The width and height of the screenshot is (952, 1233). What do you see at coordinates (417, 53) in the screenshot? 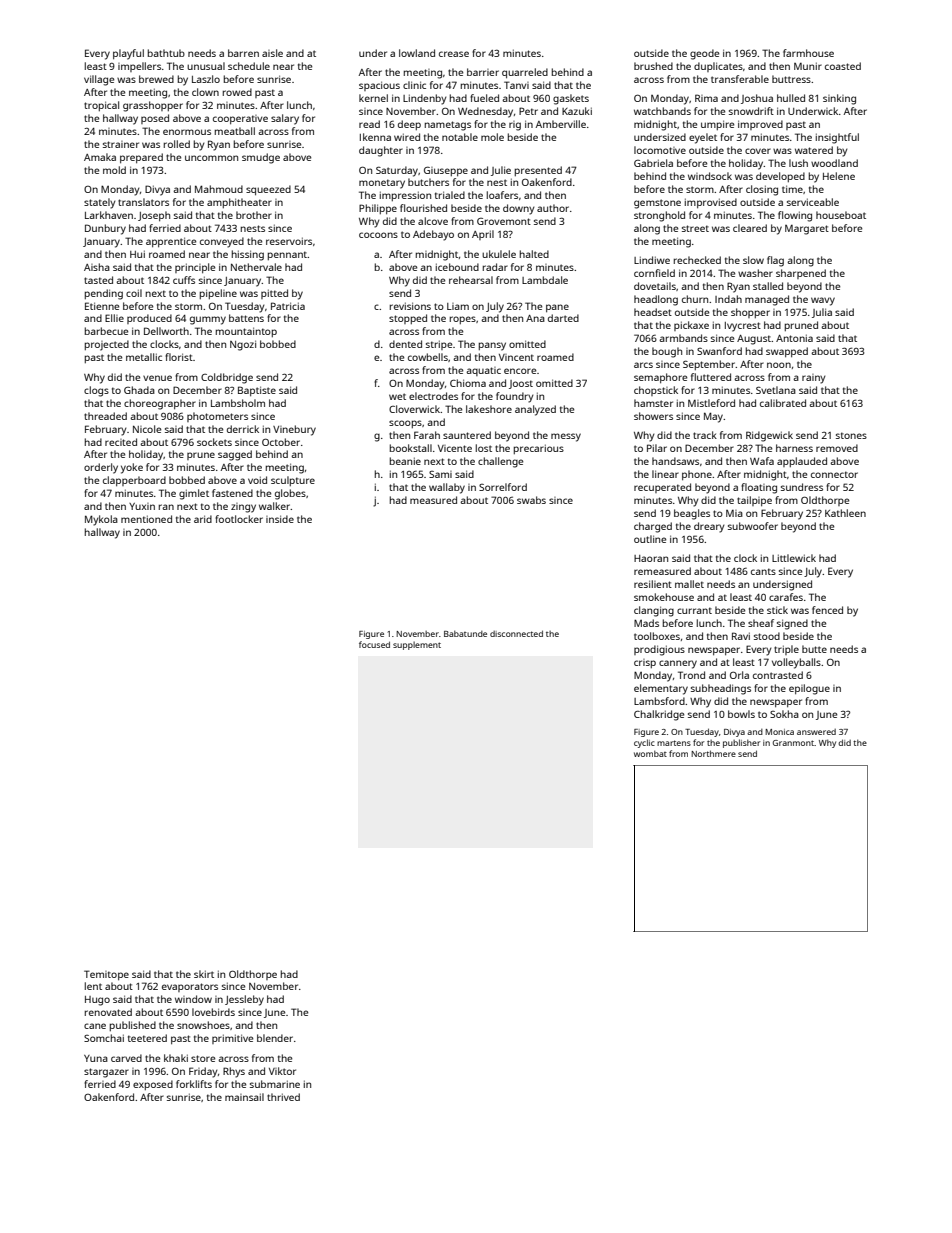
I see `lowland` at bounding box center [417, 53].
